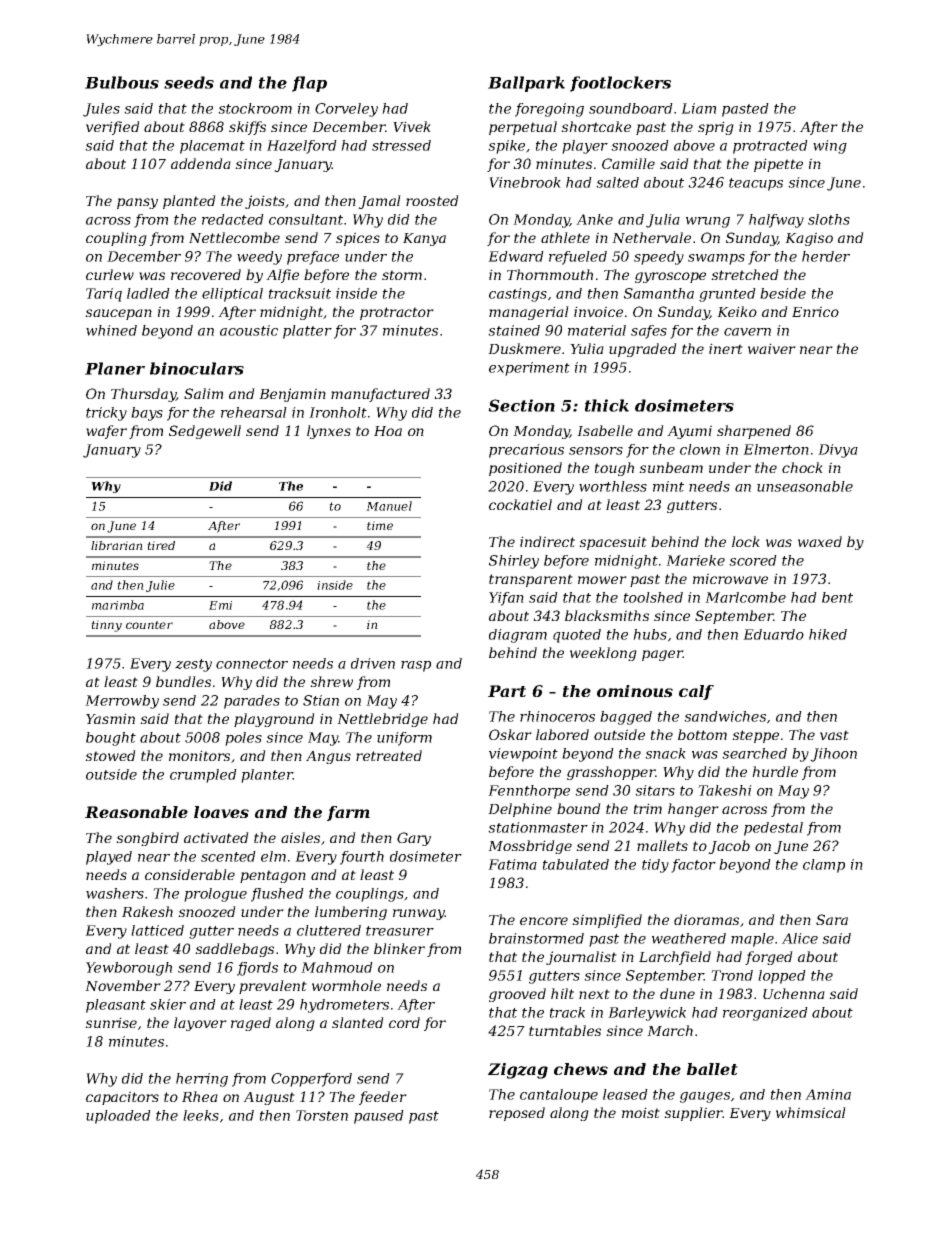 This image has width=952, height=1233. What do you see at coordinates (380, 525) in the image?
I see `time` at bounding box center [380, 525].
